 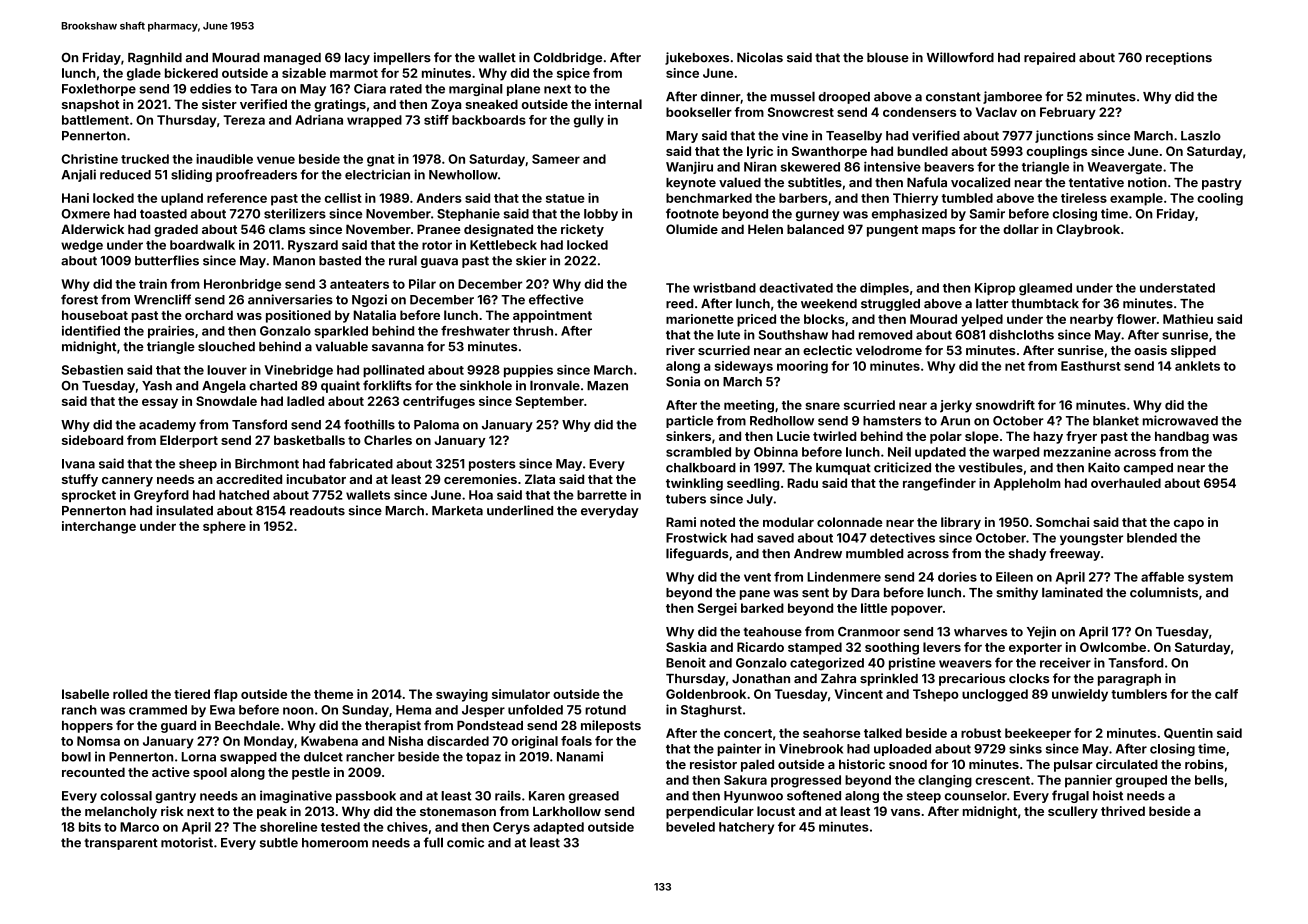 What do you see at coordinates (1179, 58) in the page?
I see `receptions` at bounding box center [1179, 58].
